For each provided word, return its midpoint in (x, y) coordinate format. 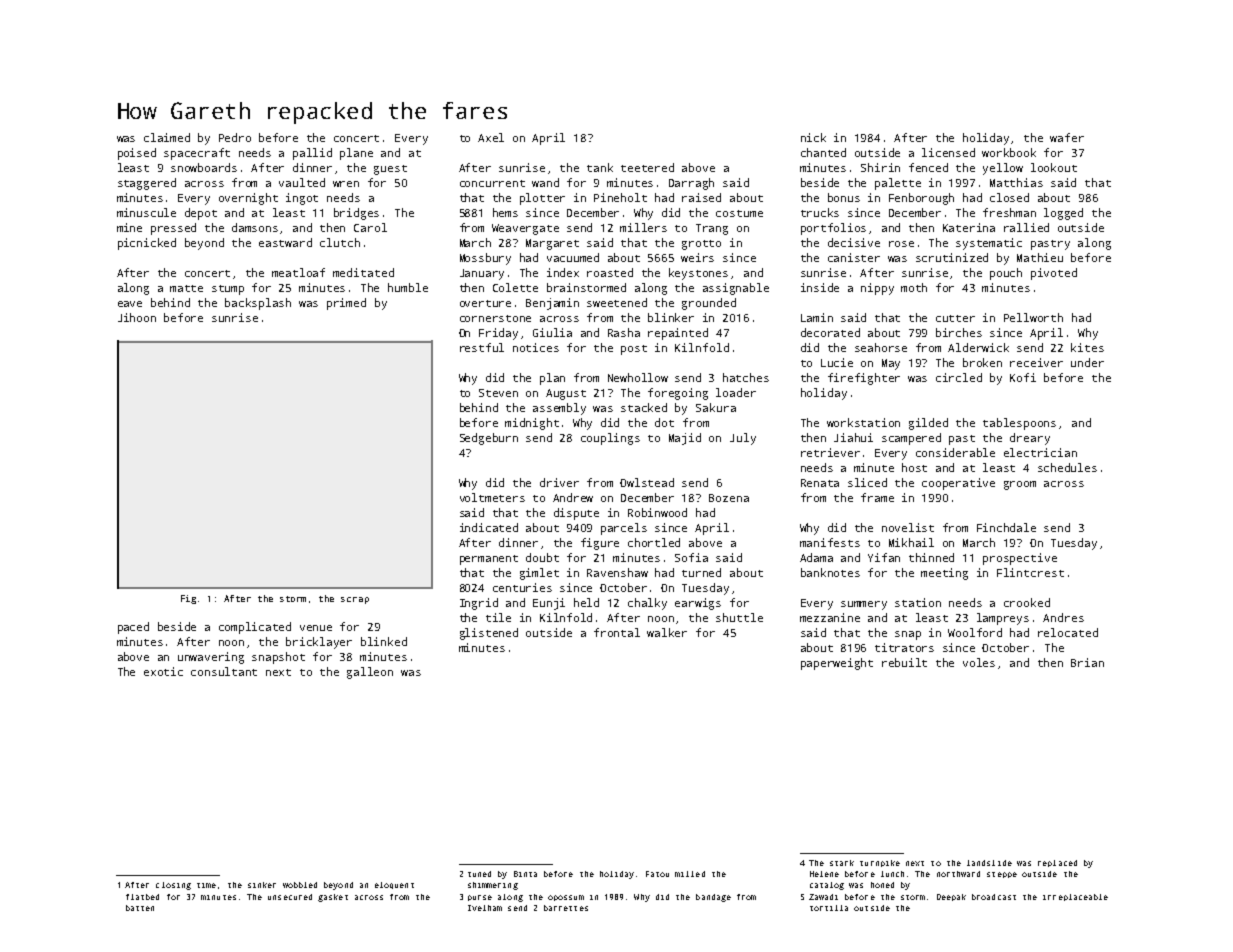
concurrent (492, 183)
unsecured (290, 897)
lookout (1054, 167)
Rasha (624, 332)
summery (864, 605)
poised (137, 154)
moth (914, 287)
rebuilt (904, 662)
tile (498, 617)
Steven (498, 393)
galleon (370, 673)
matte (186, 288)
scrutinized (952, 257)
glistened (489, 634)
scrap (355, 600)
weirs (697, 257)
